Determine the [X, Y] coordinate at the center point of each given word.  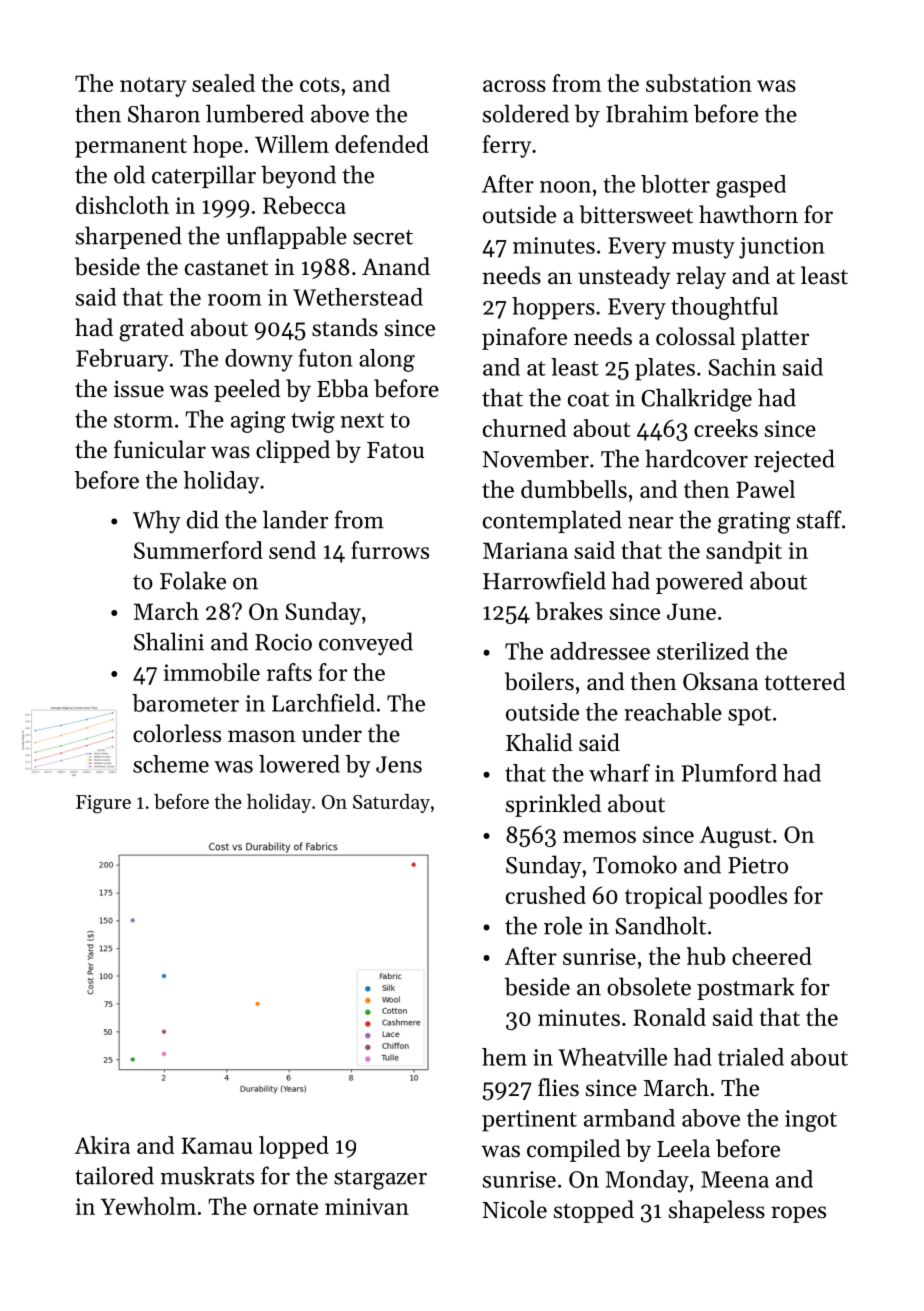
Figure [103, 804]
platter [775, 338]
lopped [294, 1147]
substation [699, 83]
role [563, 925]
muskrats [207, 1175]
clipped [293, 451]
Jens [399, 764]
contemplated [552, 521]
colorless [177, 733]
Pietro [758, 865]
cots [320, 84]
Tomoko [635, 864]
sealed [223, 83]
